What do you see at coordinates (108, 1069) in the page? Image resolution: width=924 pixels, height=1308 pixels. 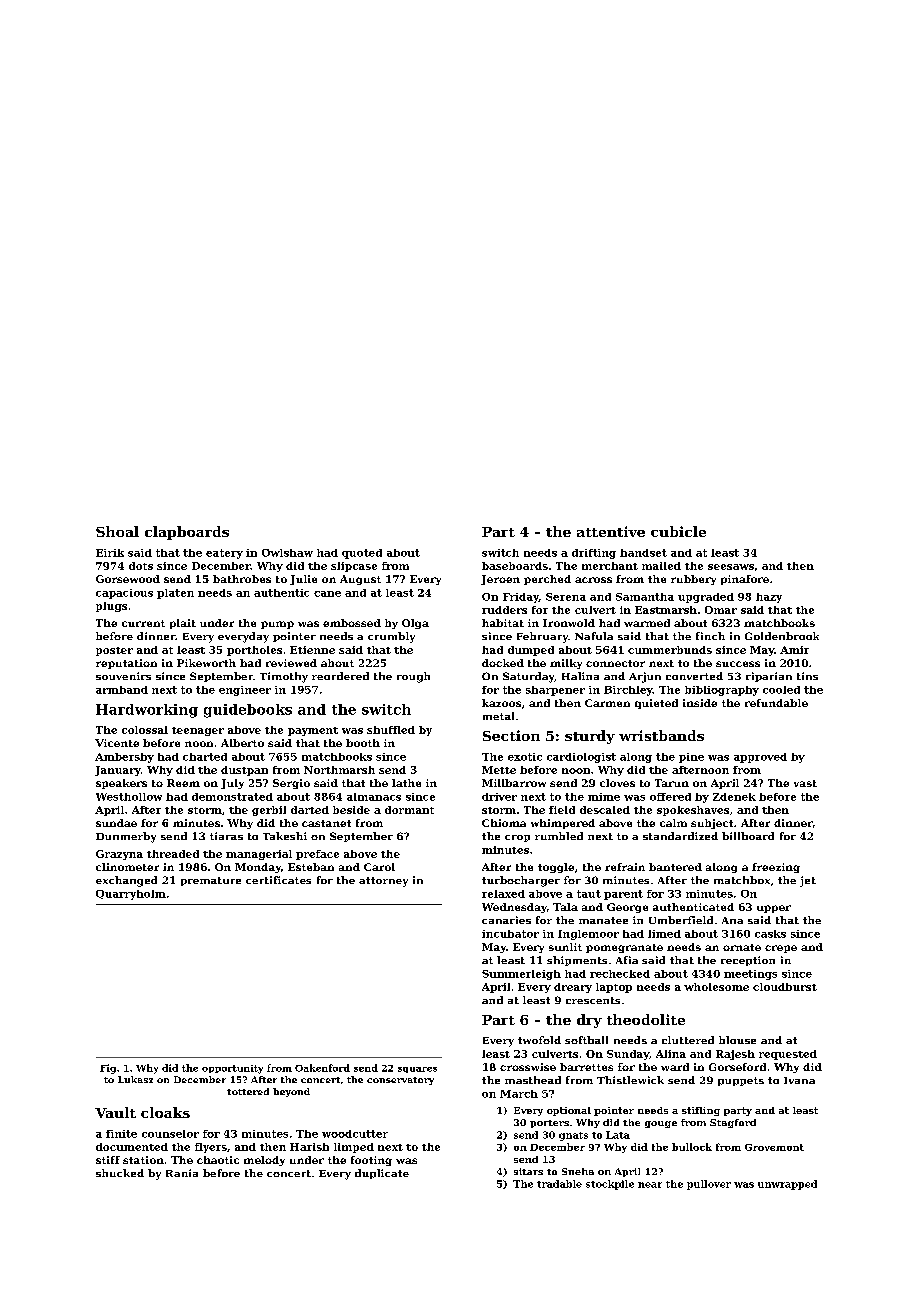 I see `Fig` at bounding box center [108, 1069].
